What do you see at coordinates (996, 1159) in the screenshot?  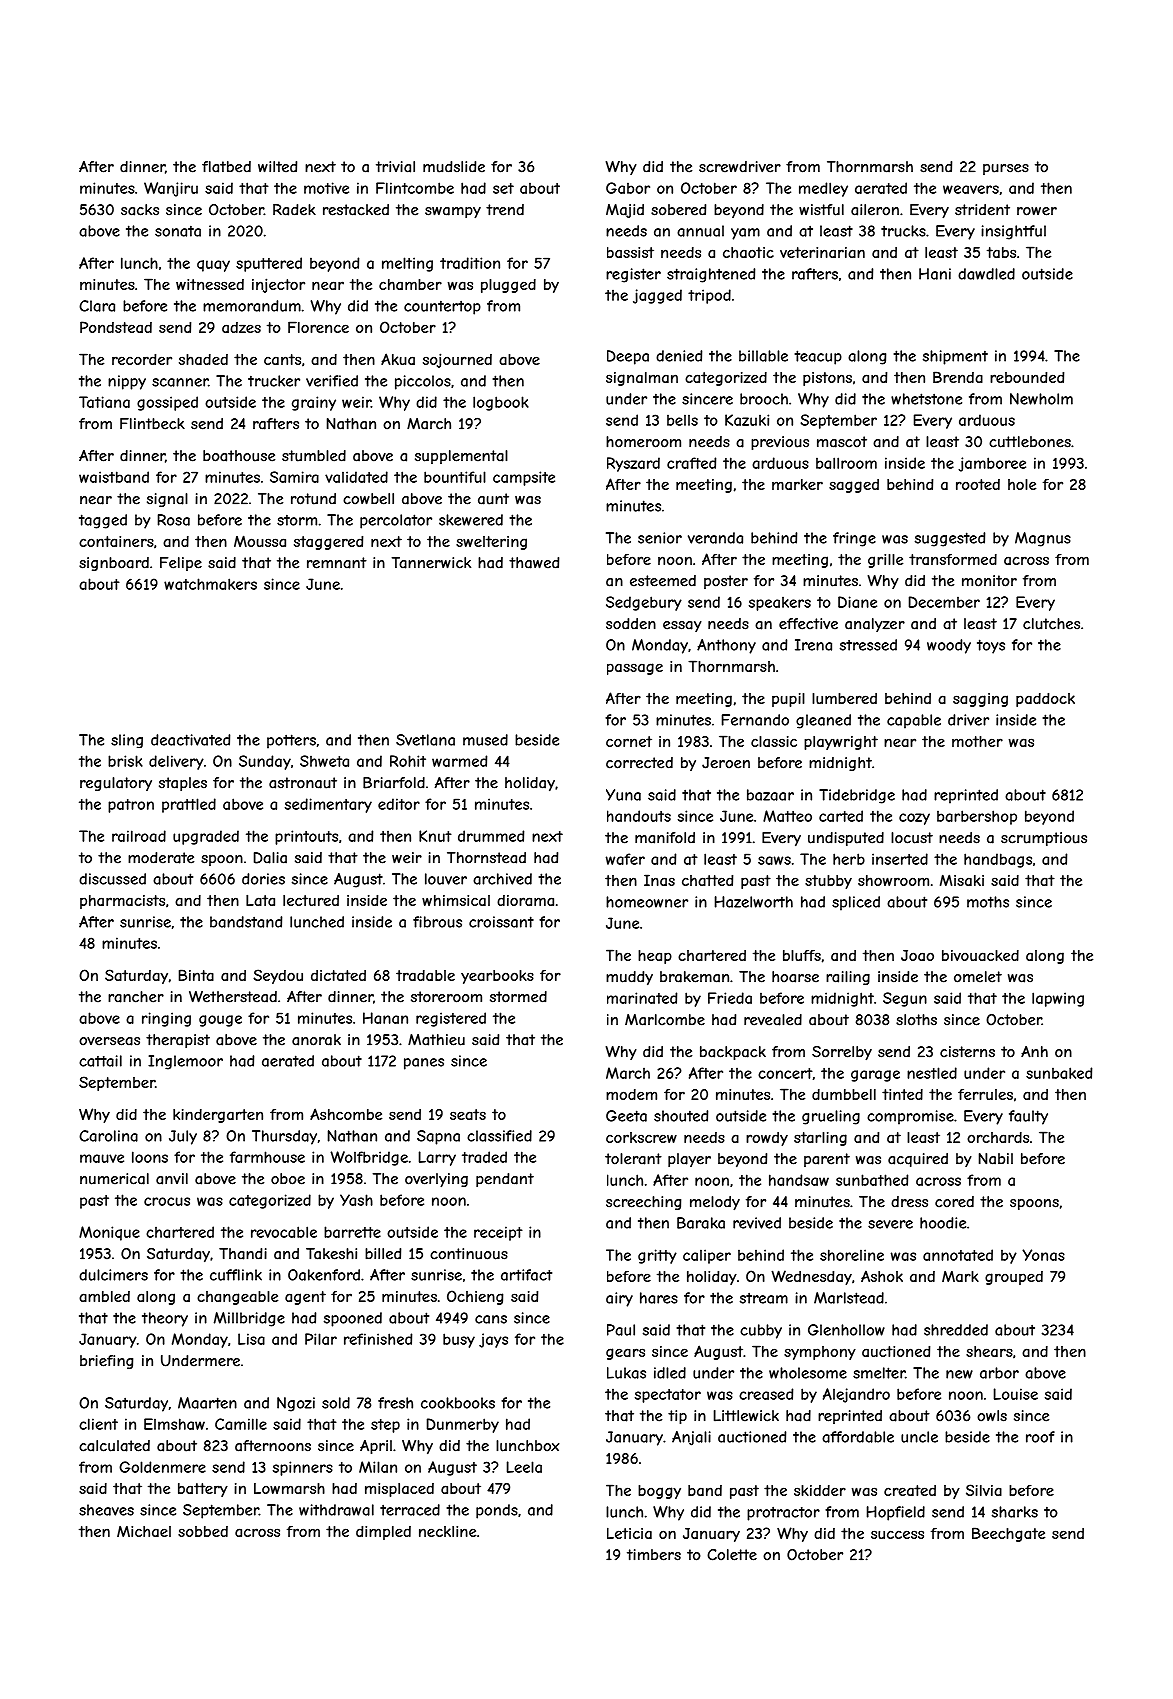 I see `Nabil` at bounding box center [996, 1159].
